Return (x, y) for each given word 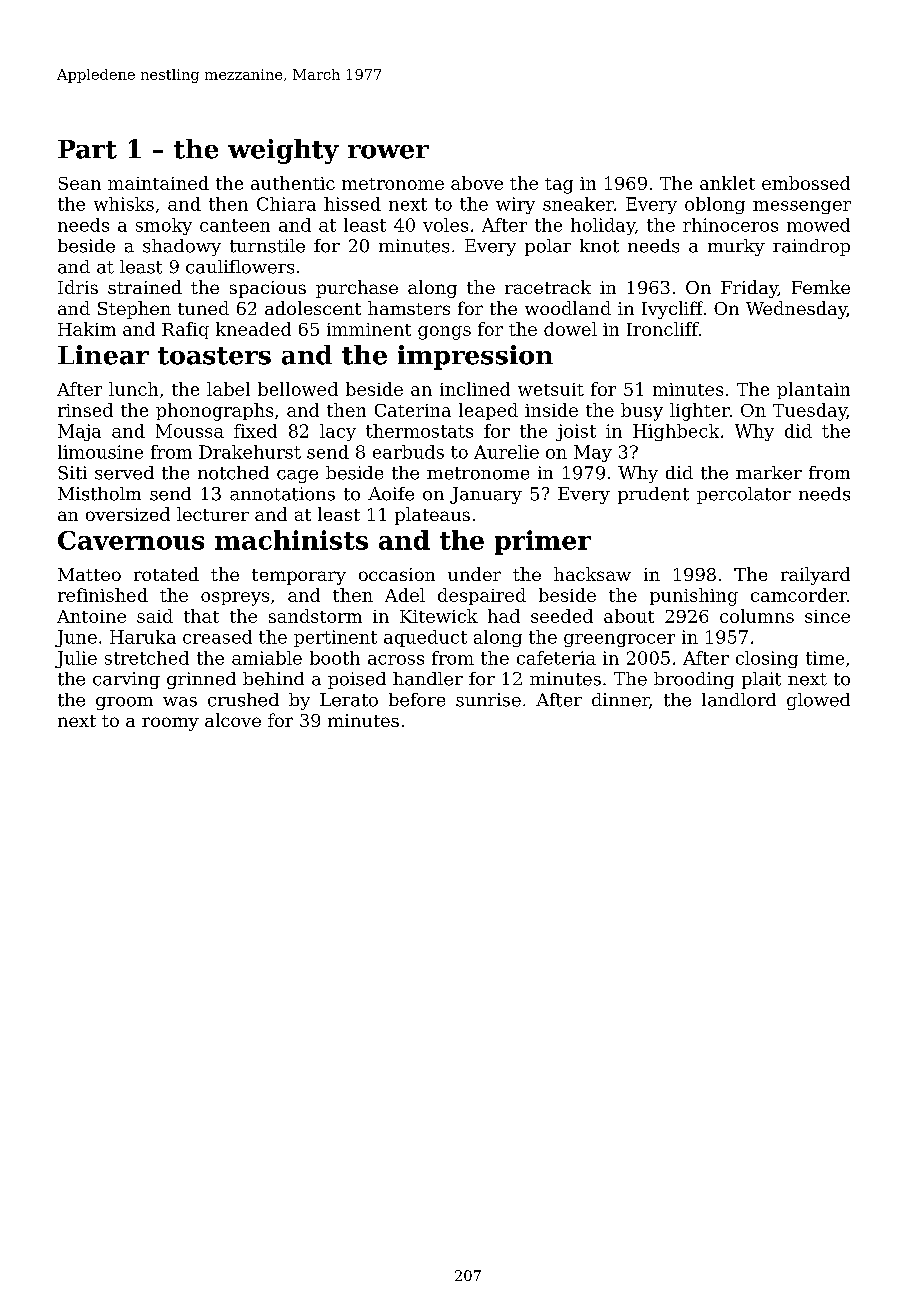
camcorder (799, 595)
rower (388, 152)
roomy (170, 724)
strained (145, 287)
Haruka (143, 637)
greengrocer (619, 640)
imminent (369, 329)
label (228, 389)
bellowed (298, 389)
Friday (749, 289)
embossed (806, 183)
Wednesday (796, 310)
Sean (80, 183)
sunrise (488, 700)
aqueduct (425, 638)
